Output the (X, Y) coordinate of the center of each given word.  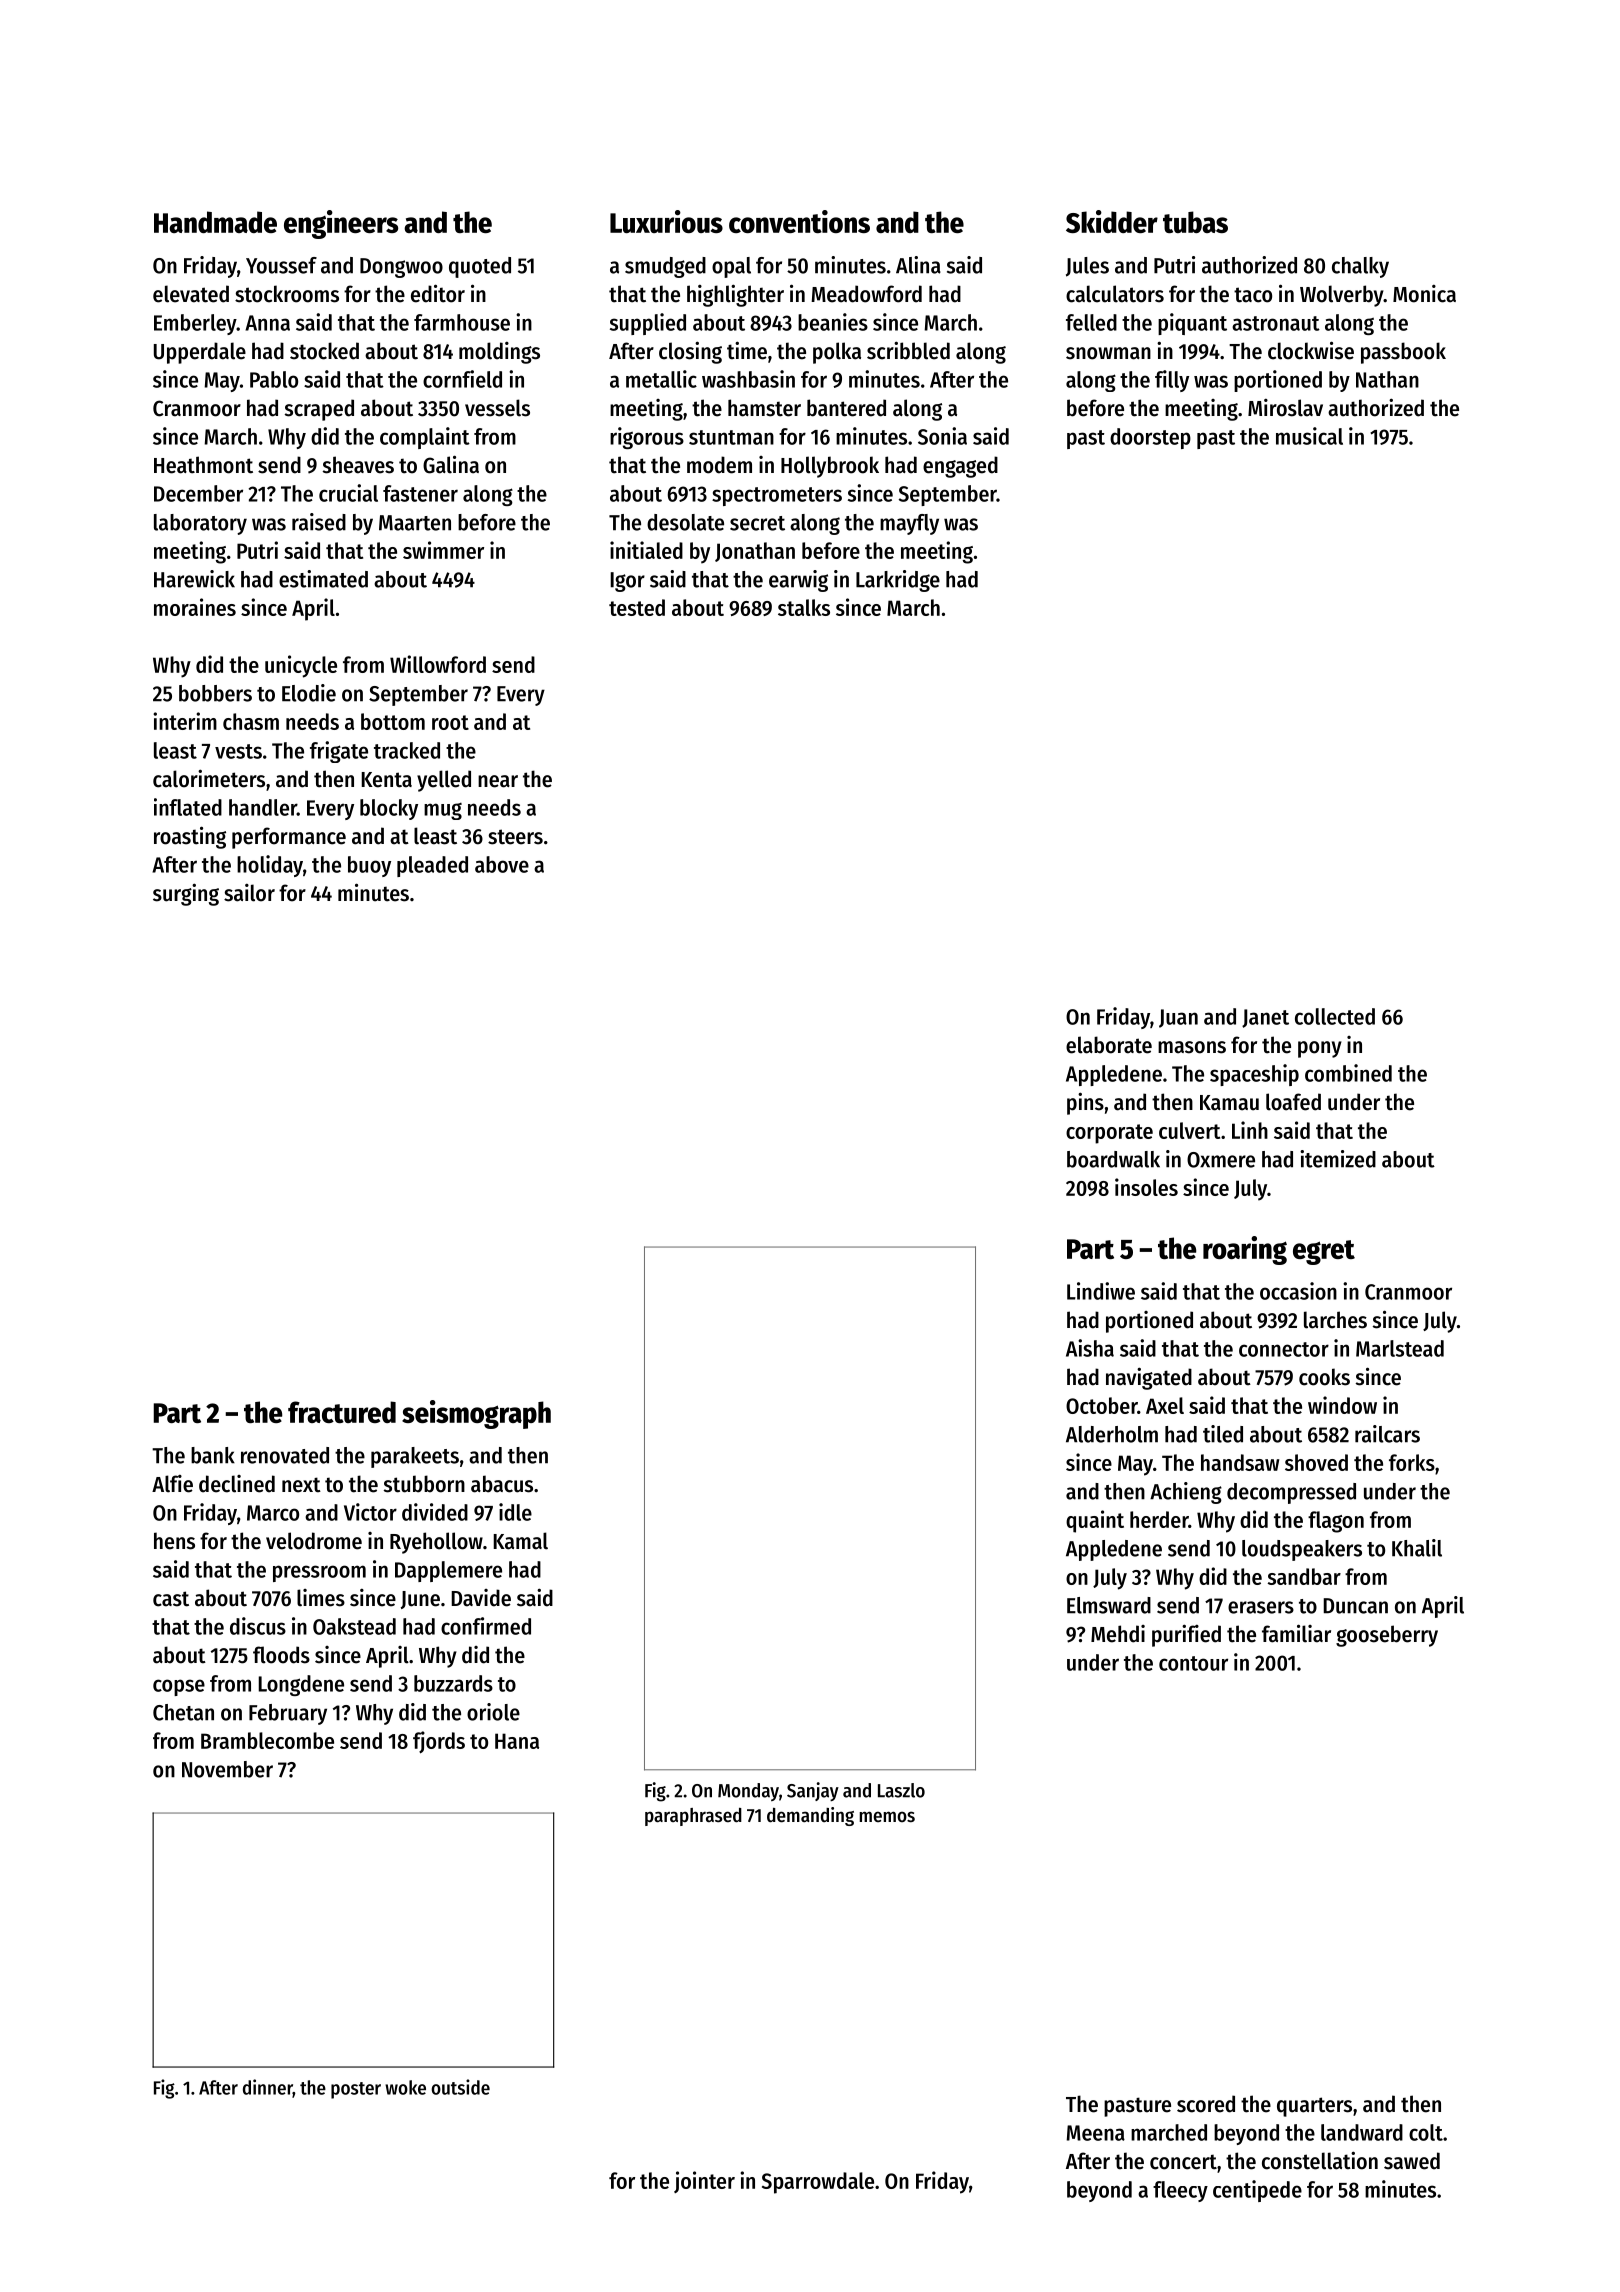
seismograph (476, 1414)
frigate (339, 752)
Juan (1178, 1018)
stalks (804, 607)
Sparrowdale (818, 2183)
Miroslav (1285, 408)
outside (460, 2087)
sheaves (358, 465)
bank (213, 1455)
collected (1335, 1016)
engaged (960, 467)
